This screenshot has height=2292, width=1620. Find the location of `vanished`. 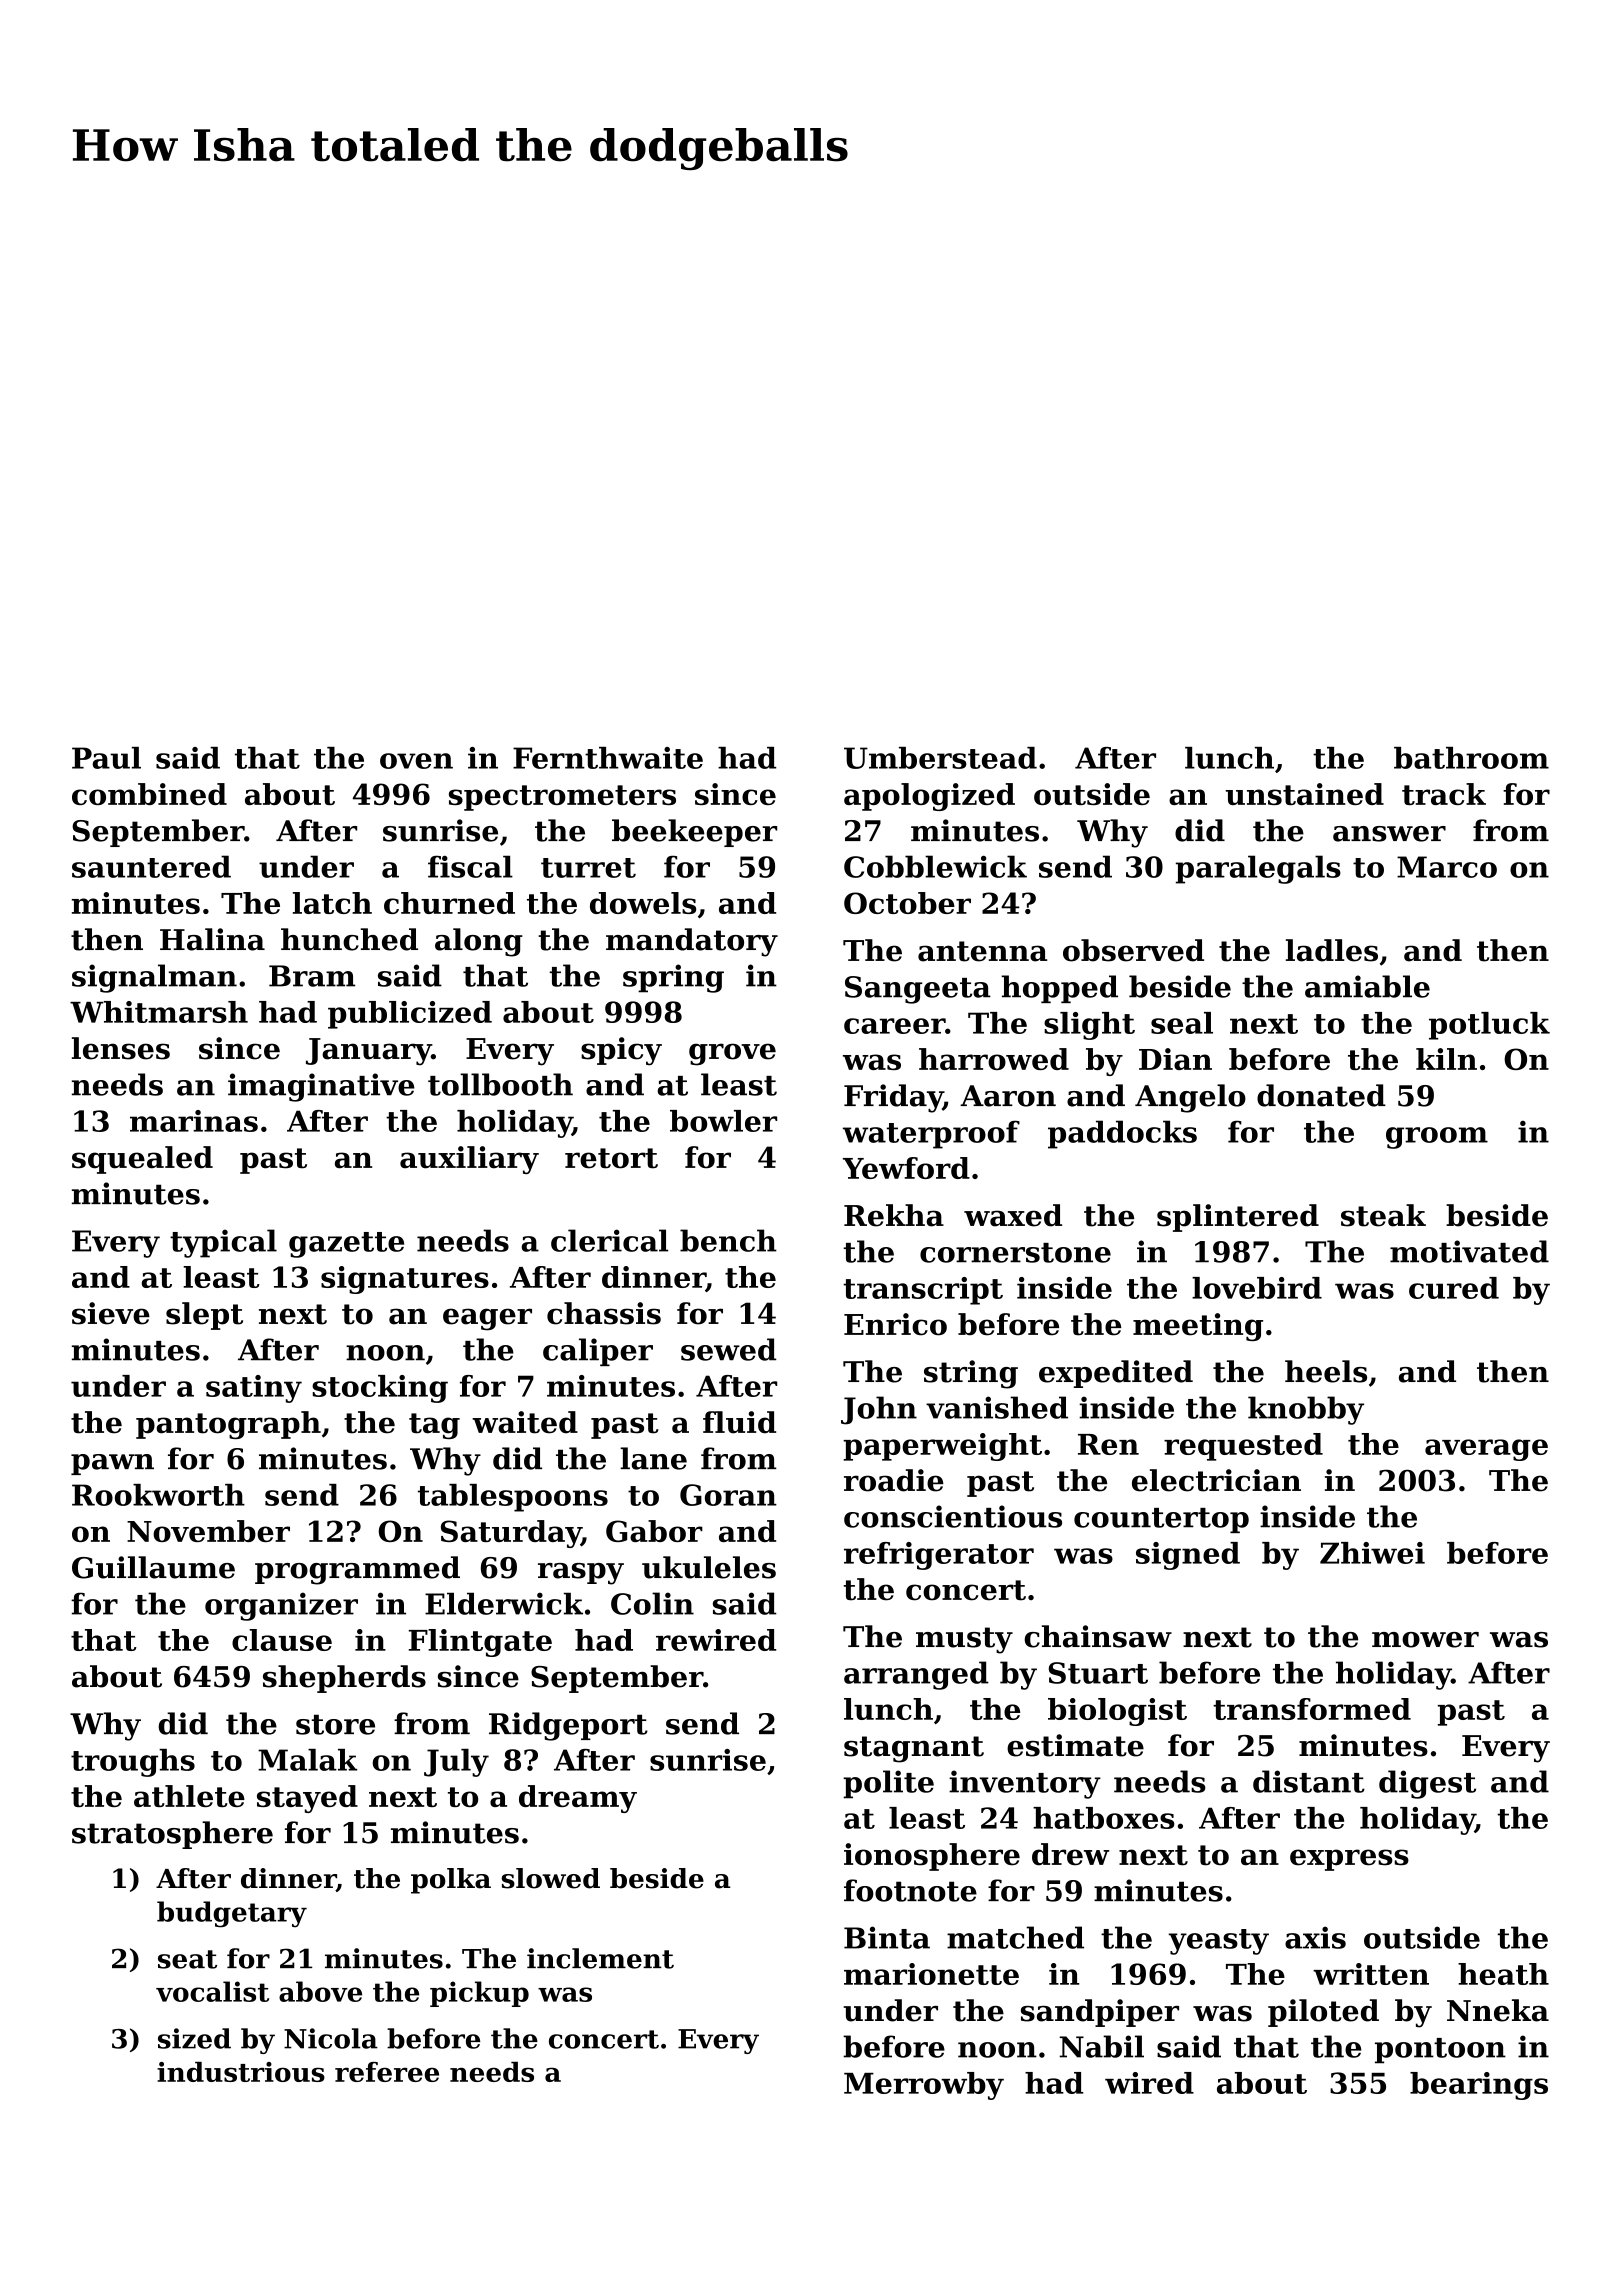

vanished is located at coordinates (997, 1407).
